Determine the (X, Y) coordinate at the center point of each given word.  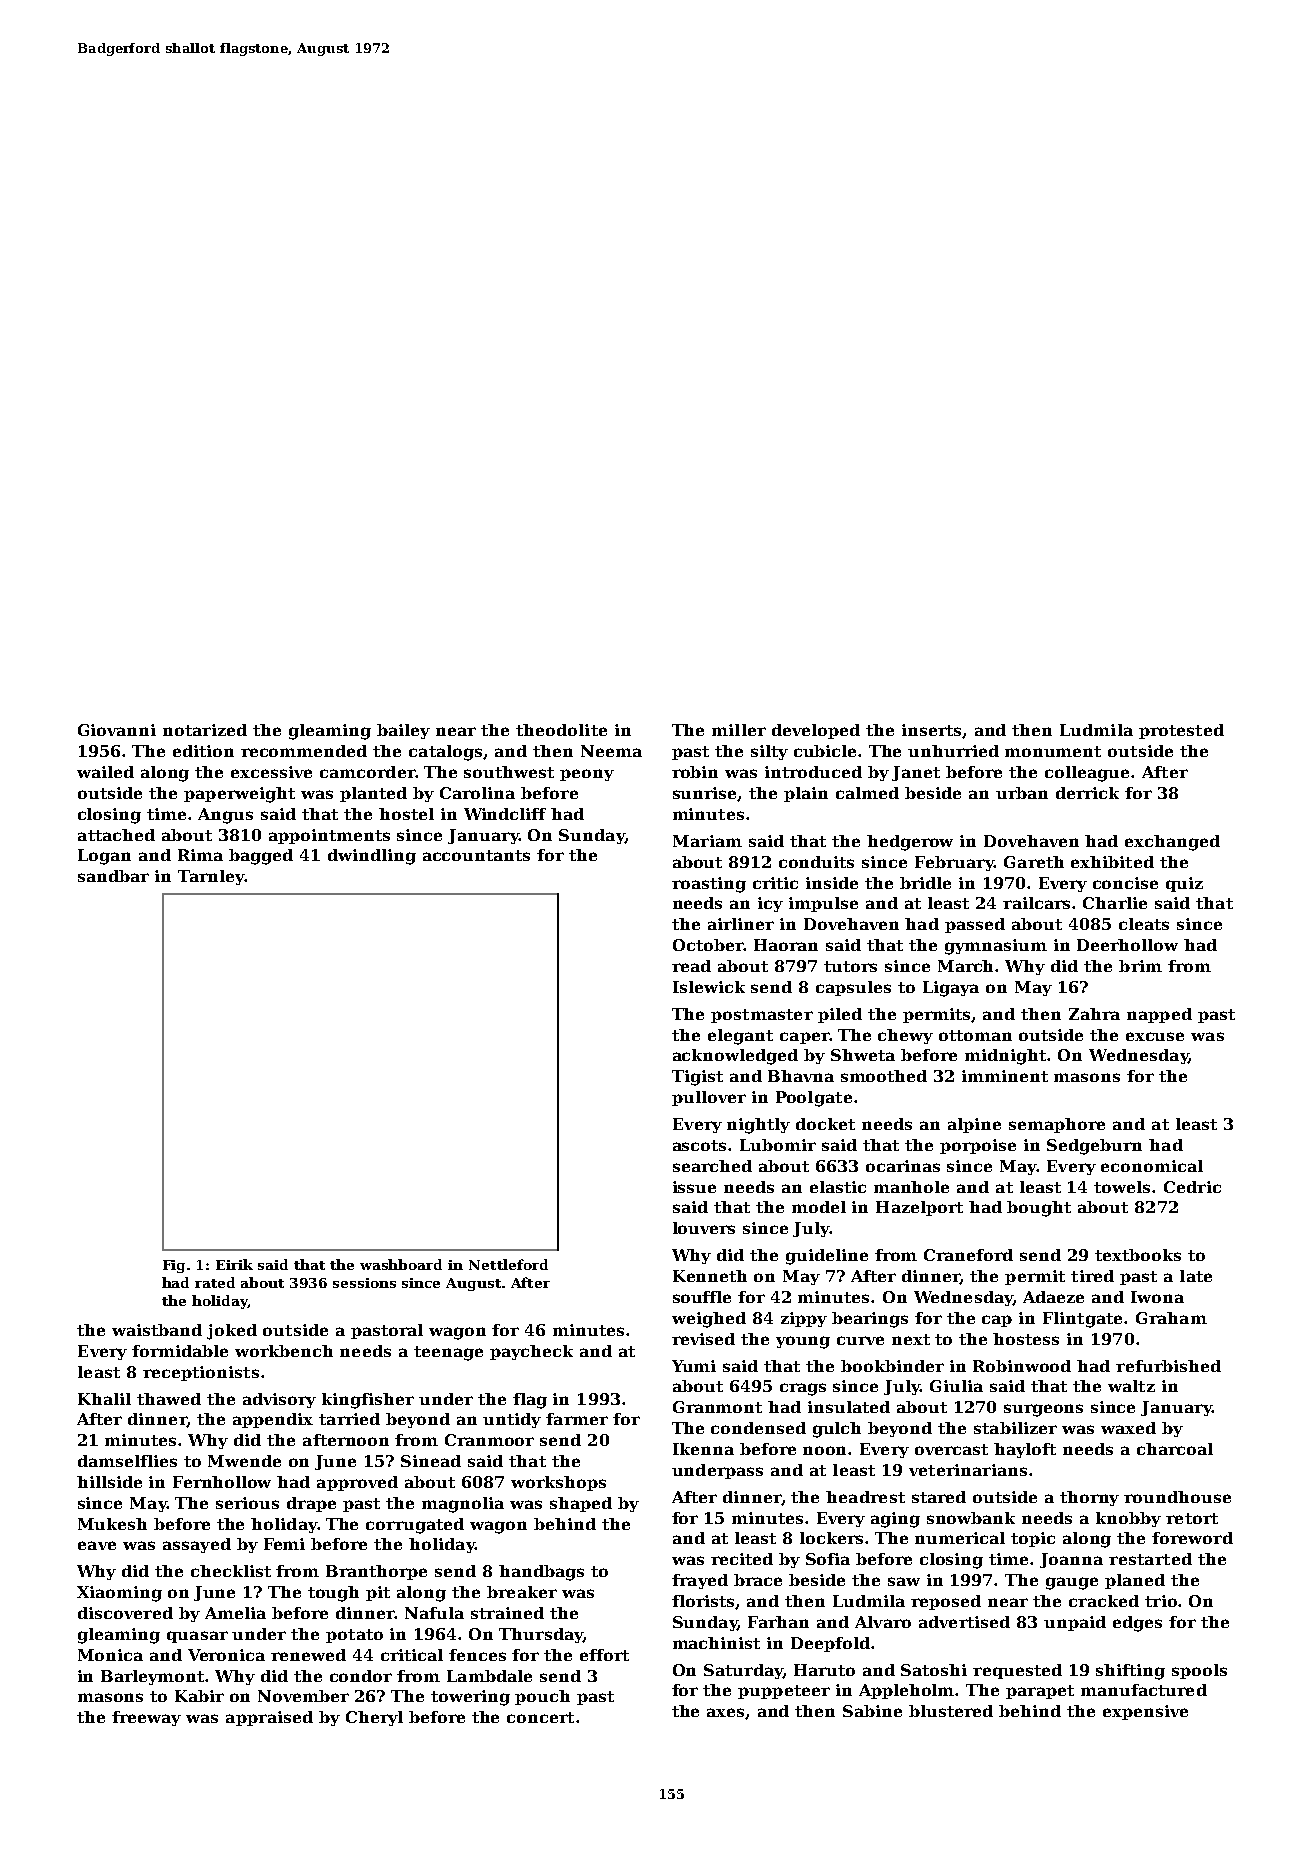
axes (726, 1713)
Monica (110, 1655)
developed (816, 731)
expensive (1145, 1712)
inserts (932, 731)
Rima (200, 855)
